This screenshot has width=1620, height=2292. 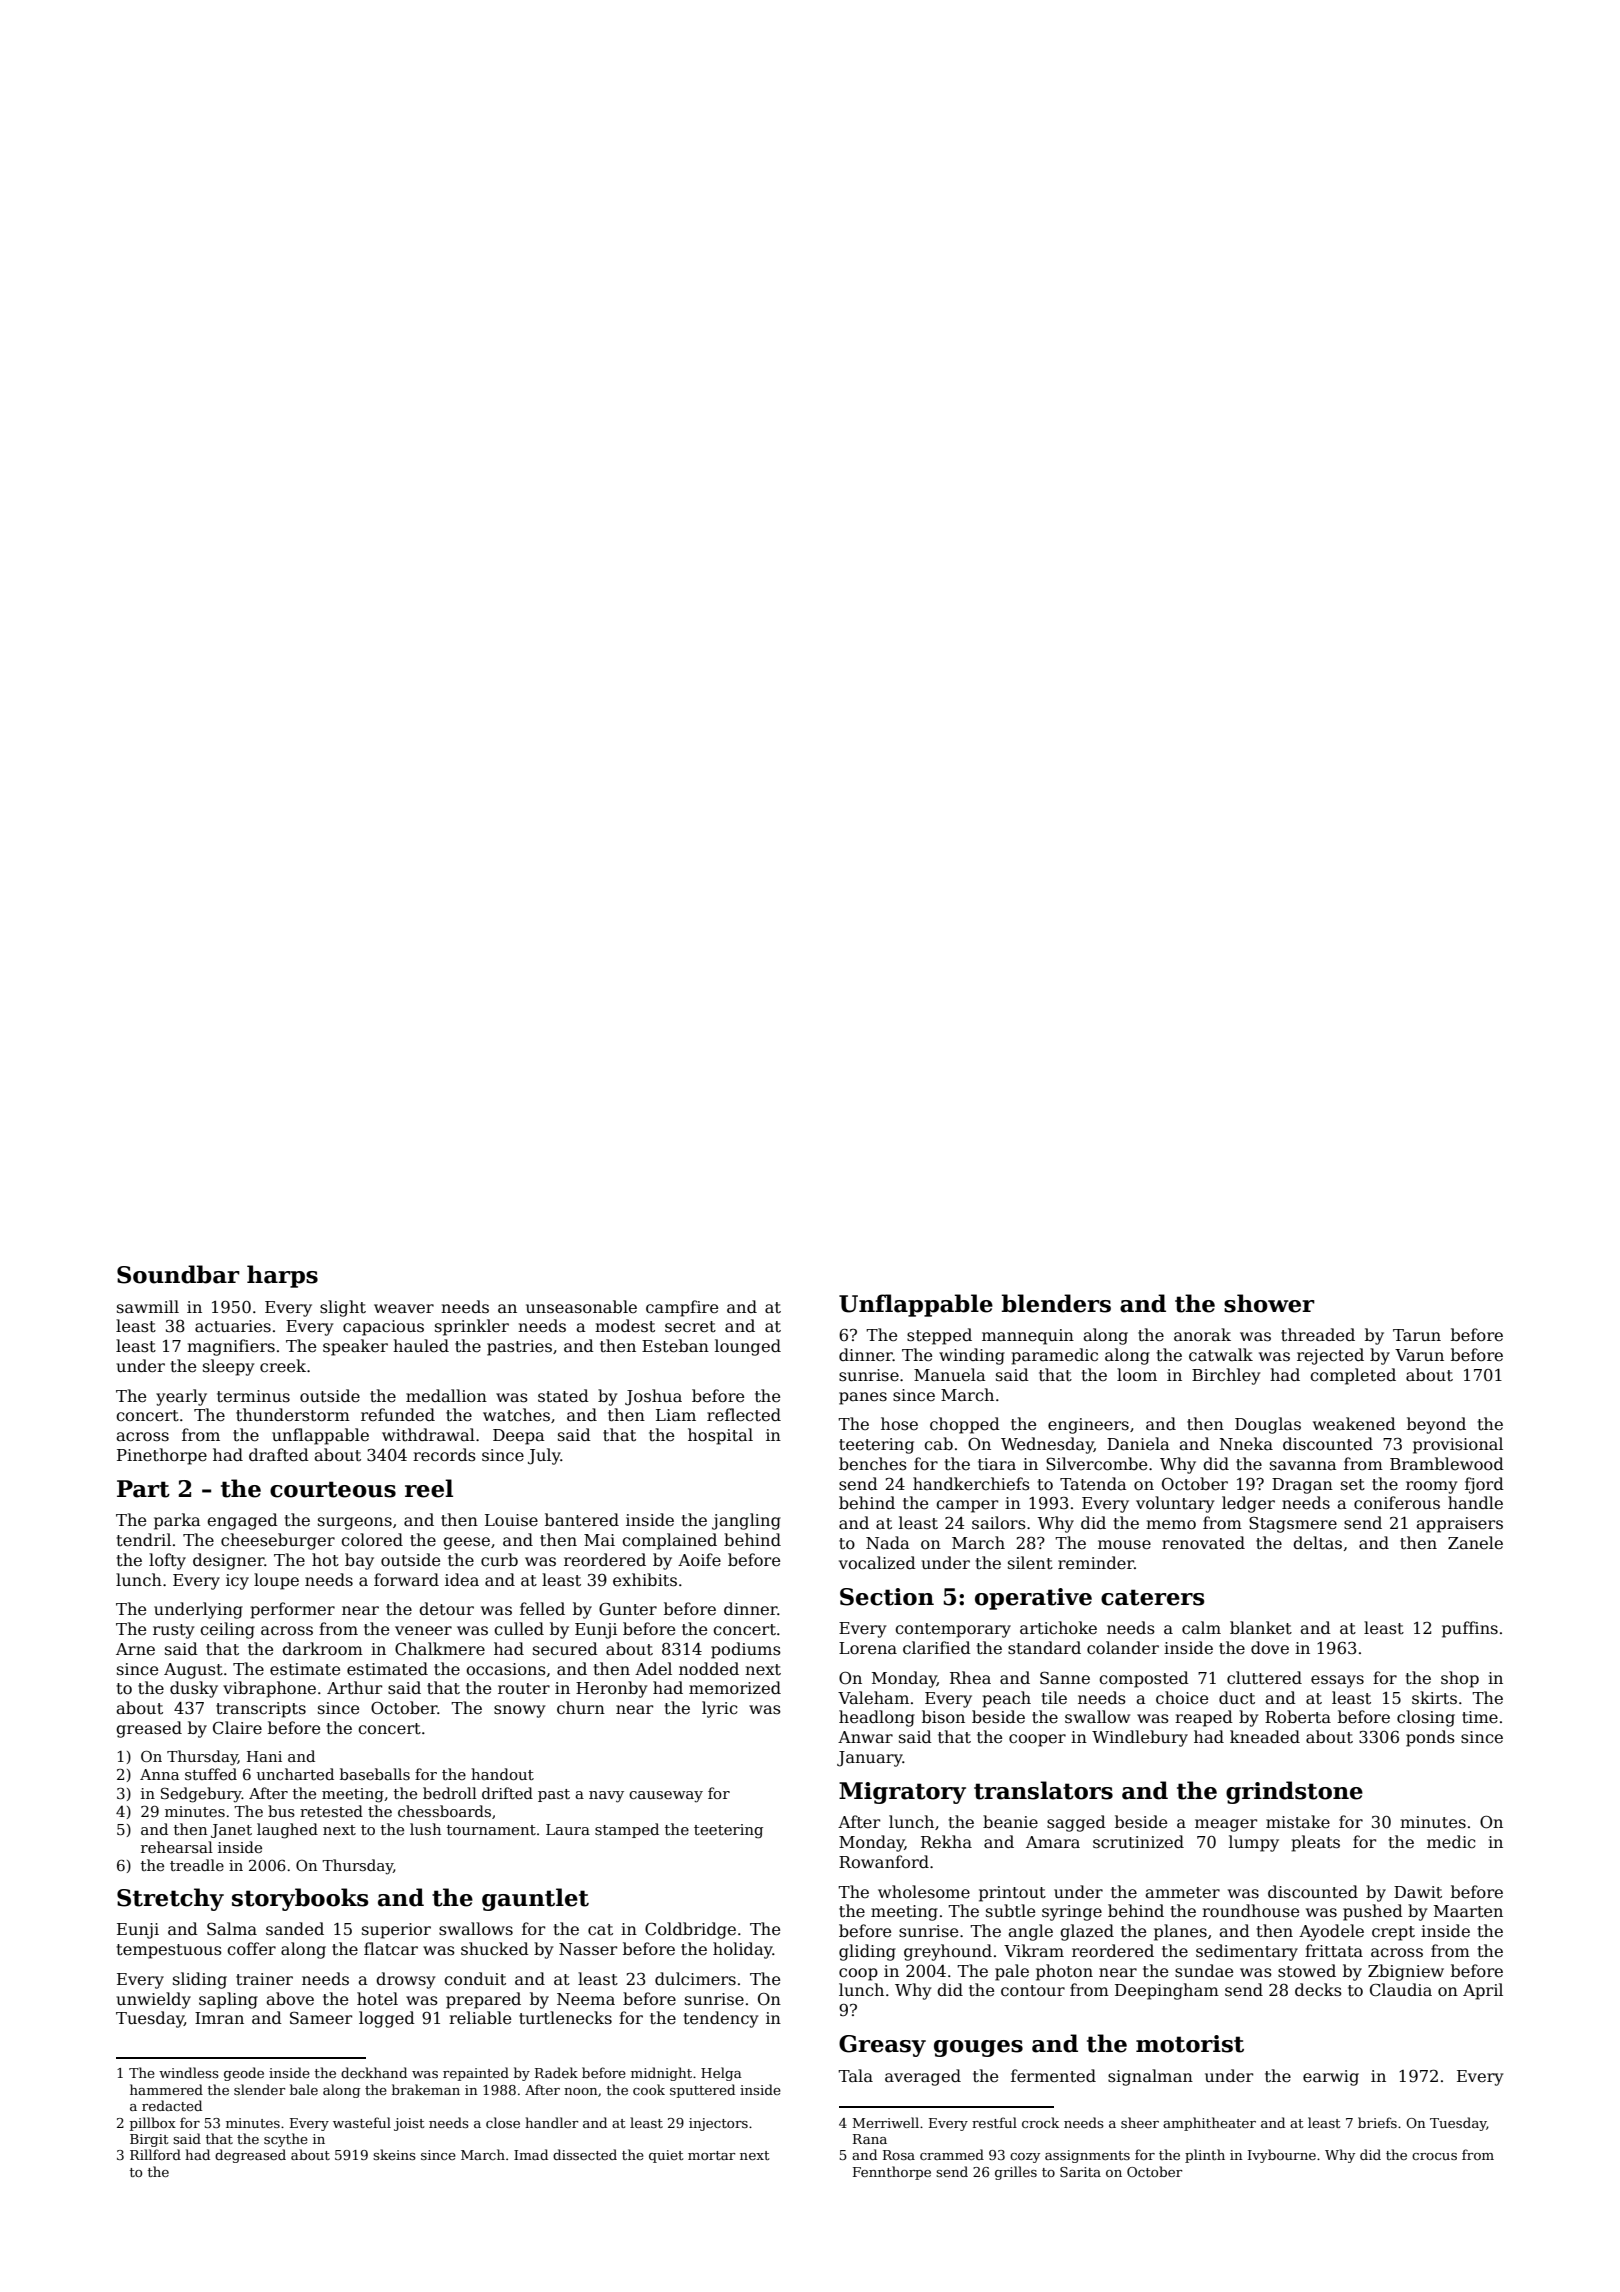 I want to click on campfire, so click(x=682, y=1308).
